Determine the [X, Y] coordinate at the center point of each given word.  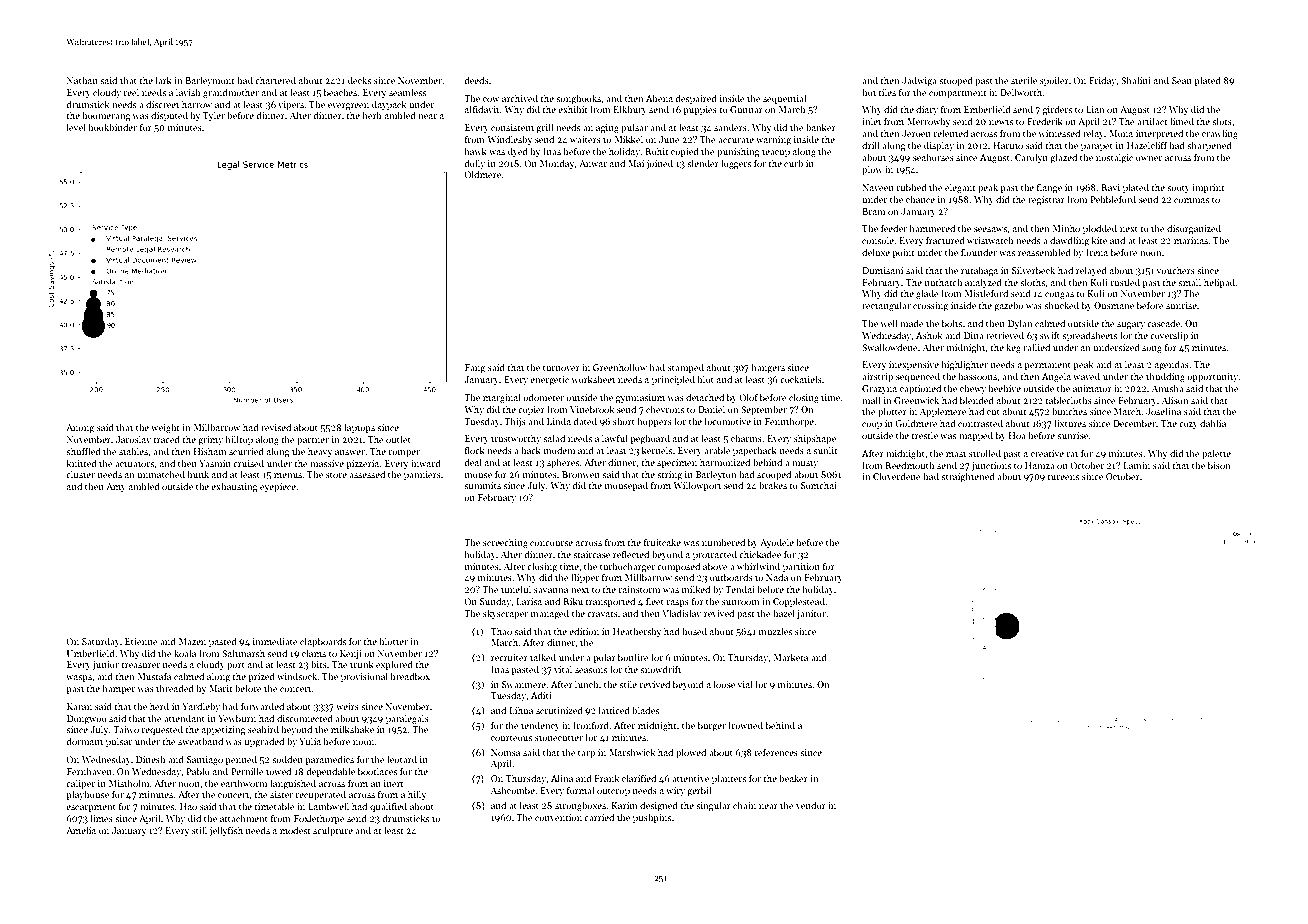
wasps [79, 678]
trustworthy [516, 439]
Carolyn [1031, 158]
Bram [873, 211]
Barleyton [716, 475]
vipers [291, 105]
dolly [474, 164]
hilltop [239, 440]
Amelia [81, 830]
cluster [80, 474]
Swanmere [524, 684]
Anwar [593, 163]
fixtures [1070, 423]
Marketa [790, 657]
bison [1219, 465]
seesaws [991, 229]
